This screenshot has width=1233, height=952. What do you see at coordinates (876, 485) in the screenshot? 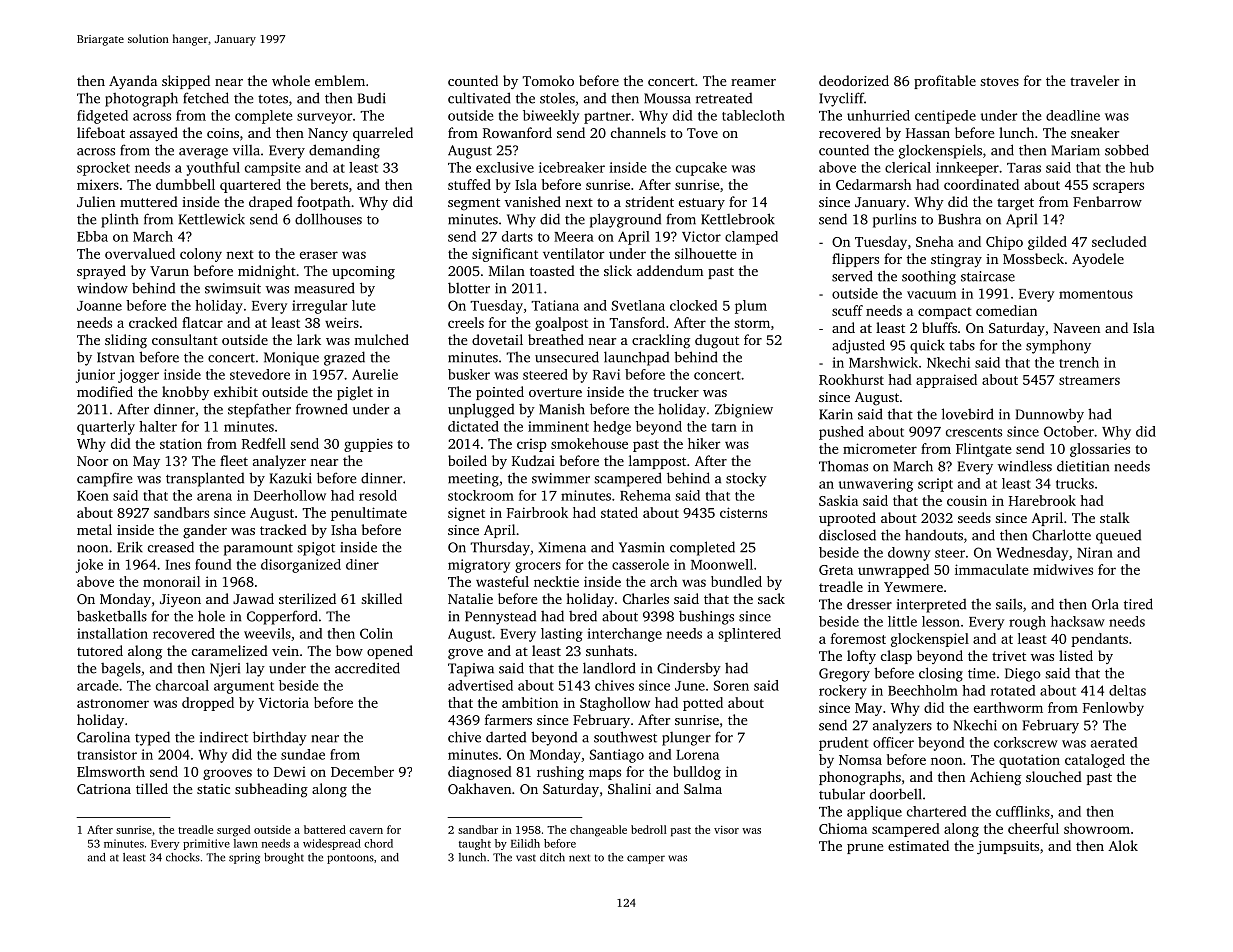
I see `unwavering` at bounding box center [876, 485].
